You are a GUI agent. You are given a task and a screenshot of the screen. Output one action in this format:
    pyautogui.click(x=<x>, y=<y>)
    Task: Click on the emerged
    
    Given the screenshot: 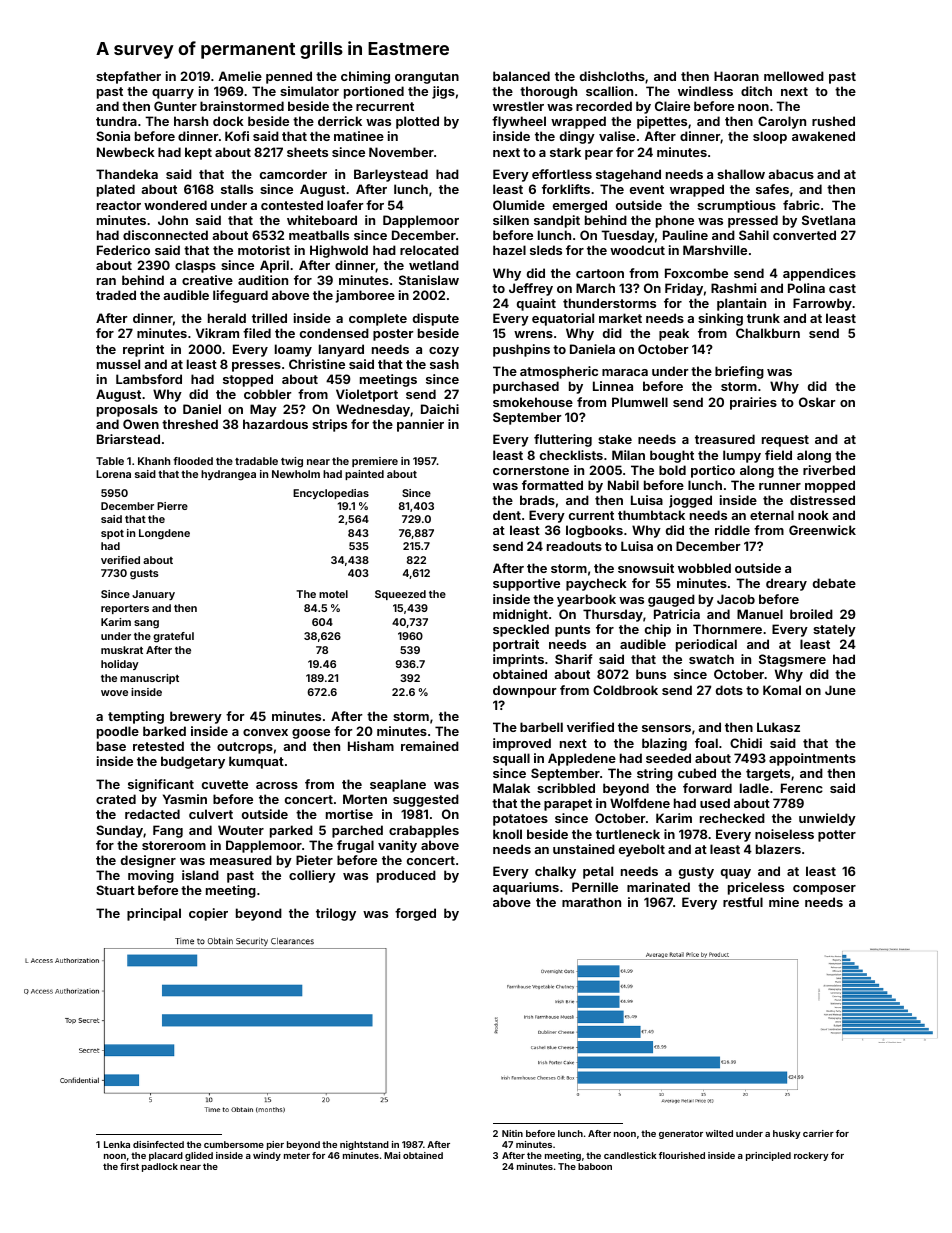 What is the action you would take?
    pyautogui.click(x=580, y=206)
